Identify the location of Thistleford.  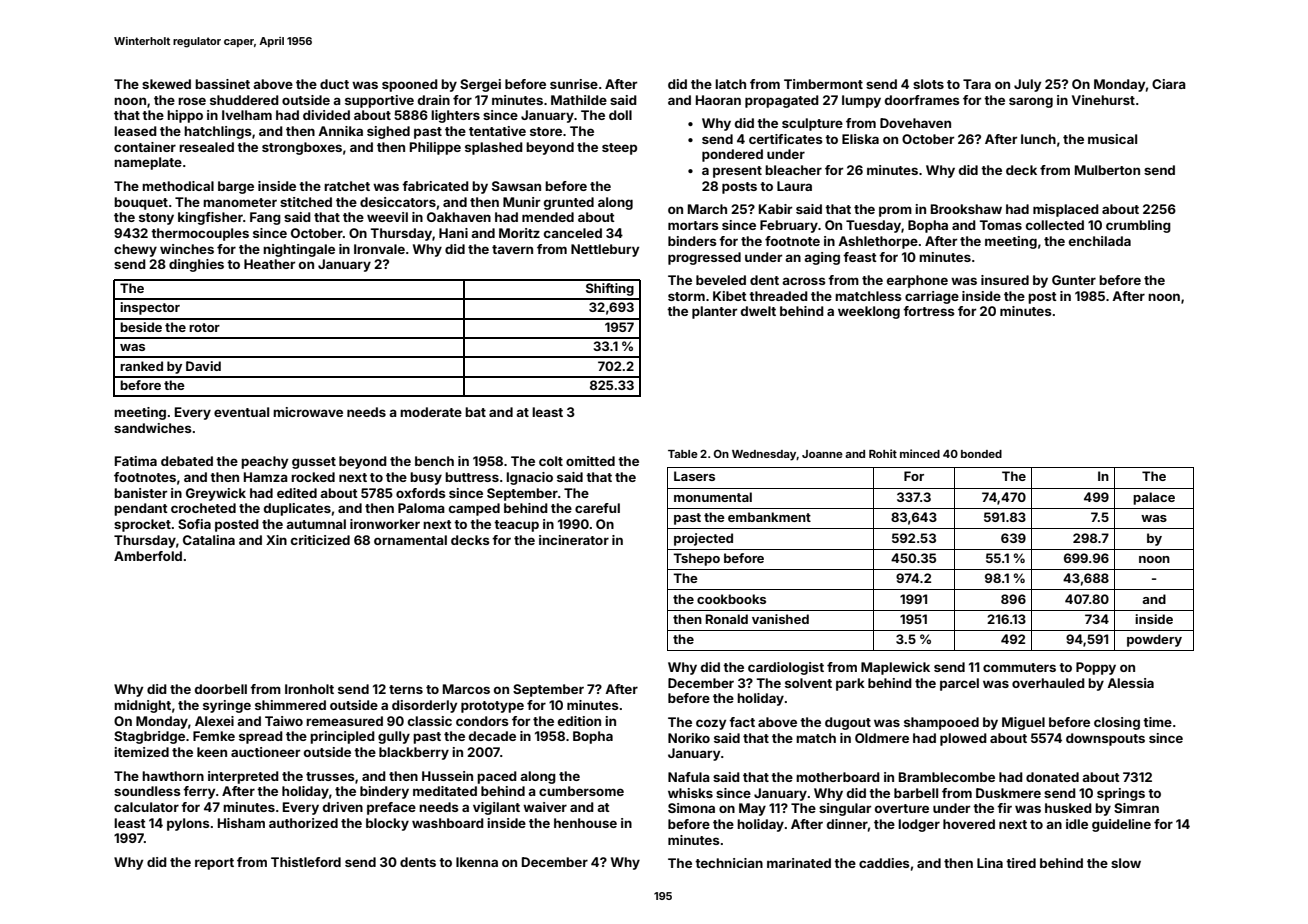
(306, 862).
